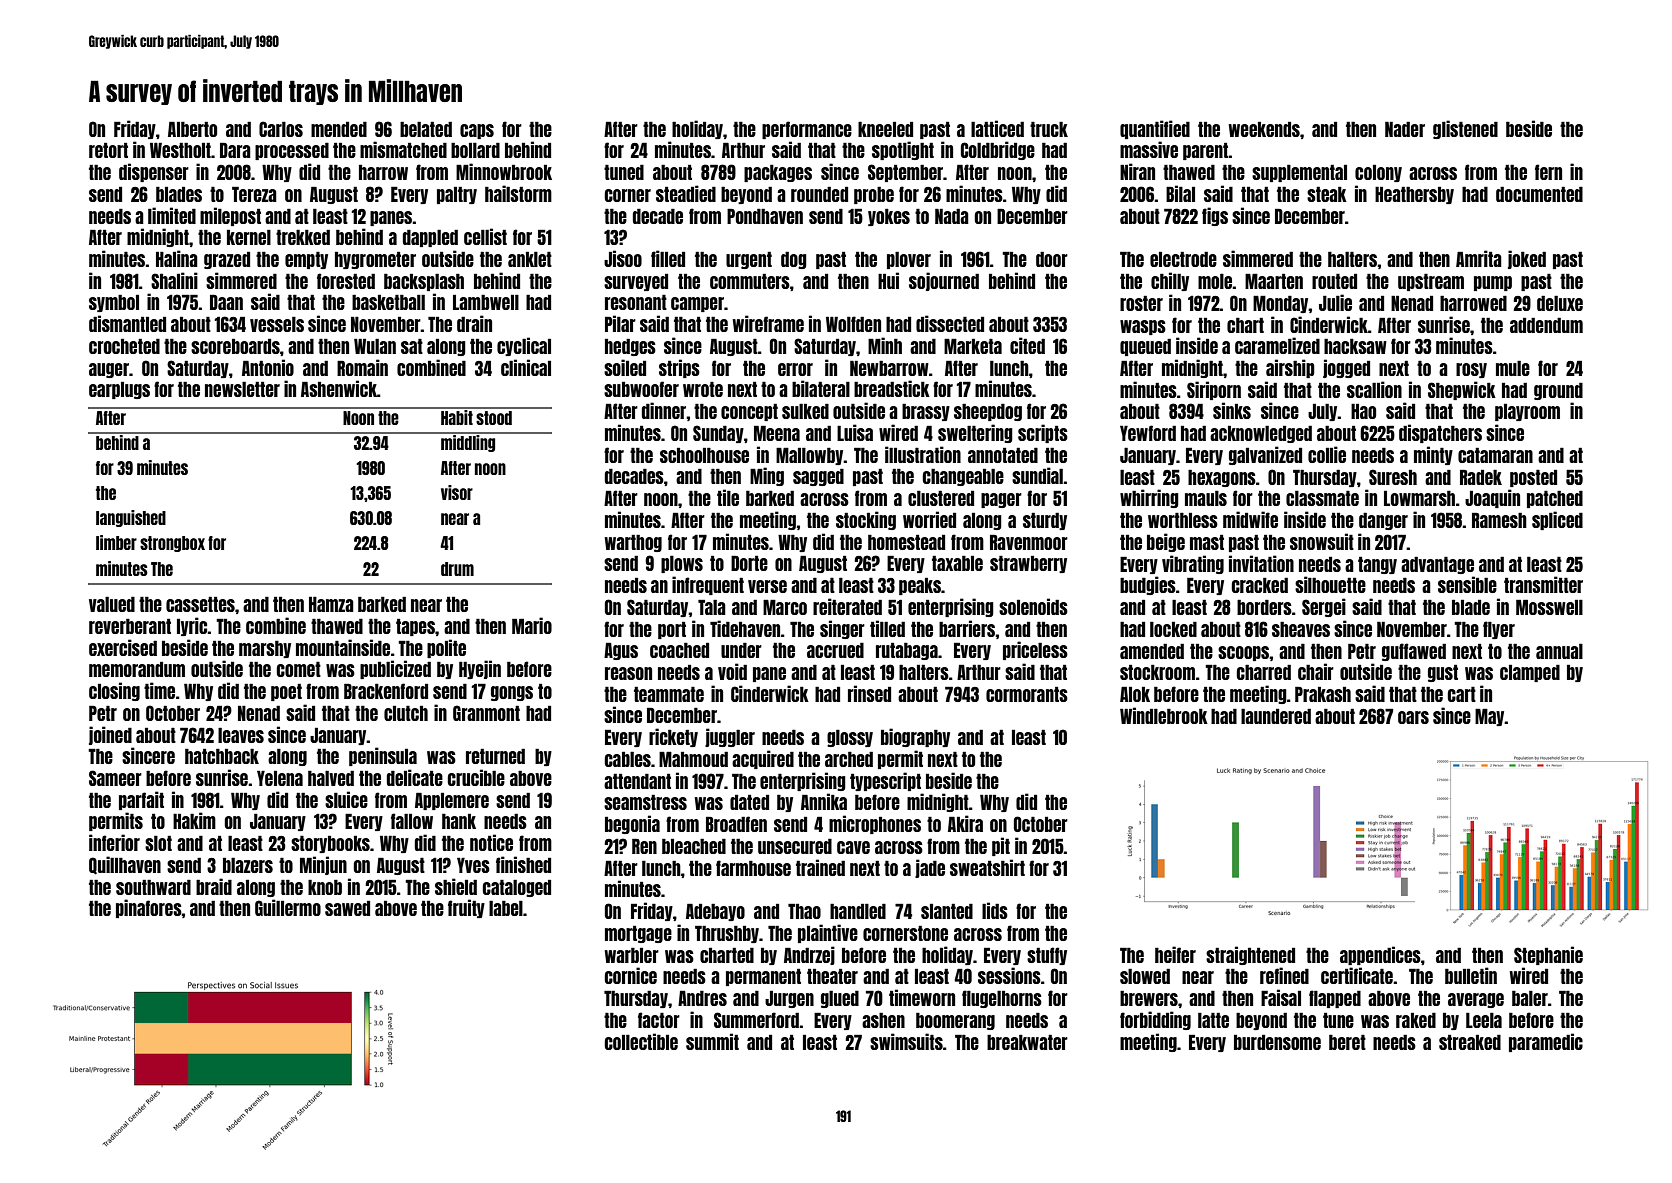 This screenshot has height=1183, width=1672. What do you see at coordinates (1543, 584) in the screenshot?
I see `transmitter` at bounding box center [1543, 584].
